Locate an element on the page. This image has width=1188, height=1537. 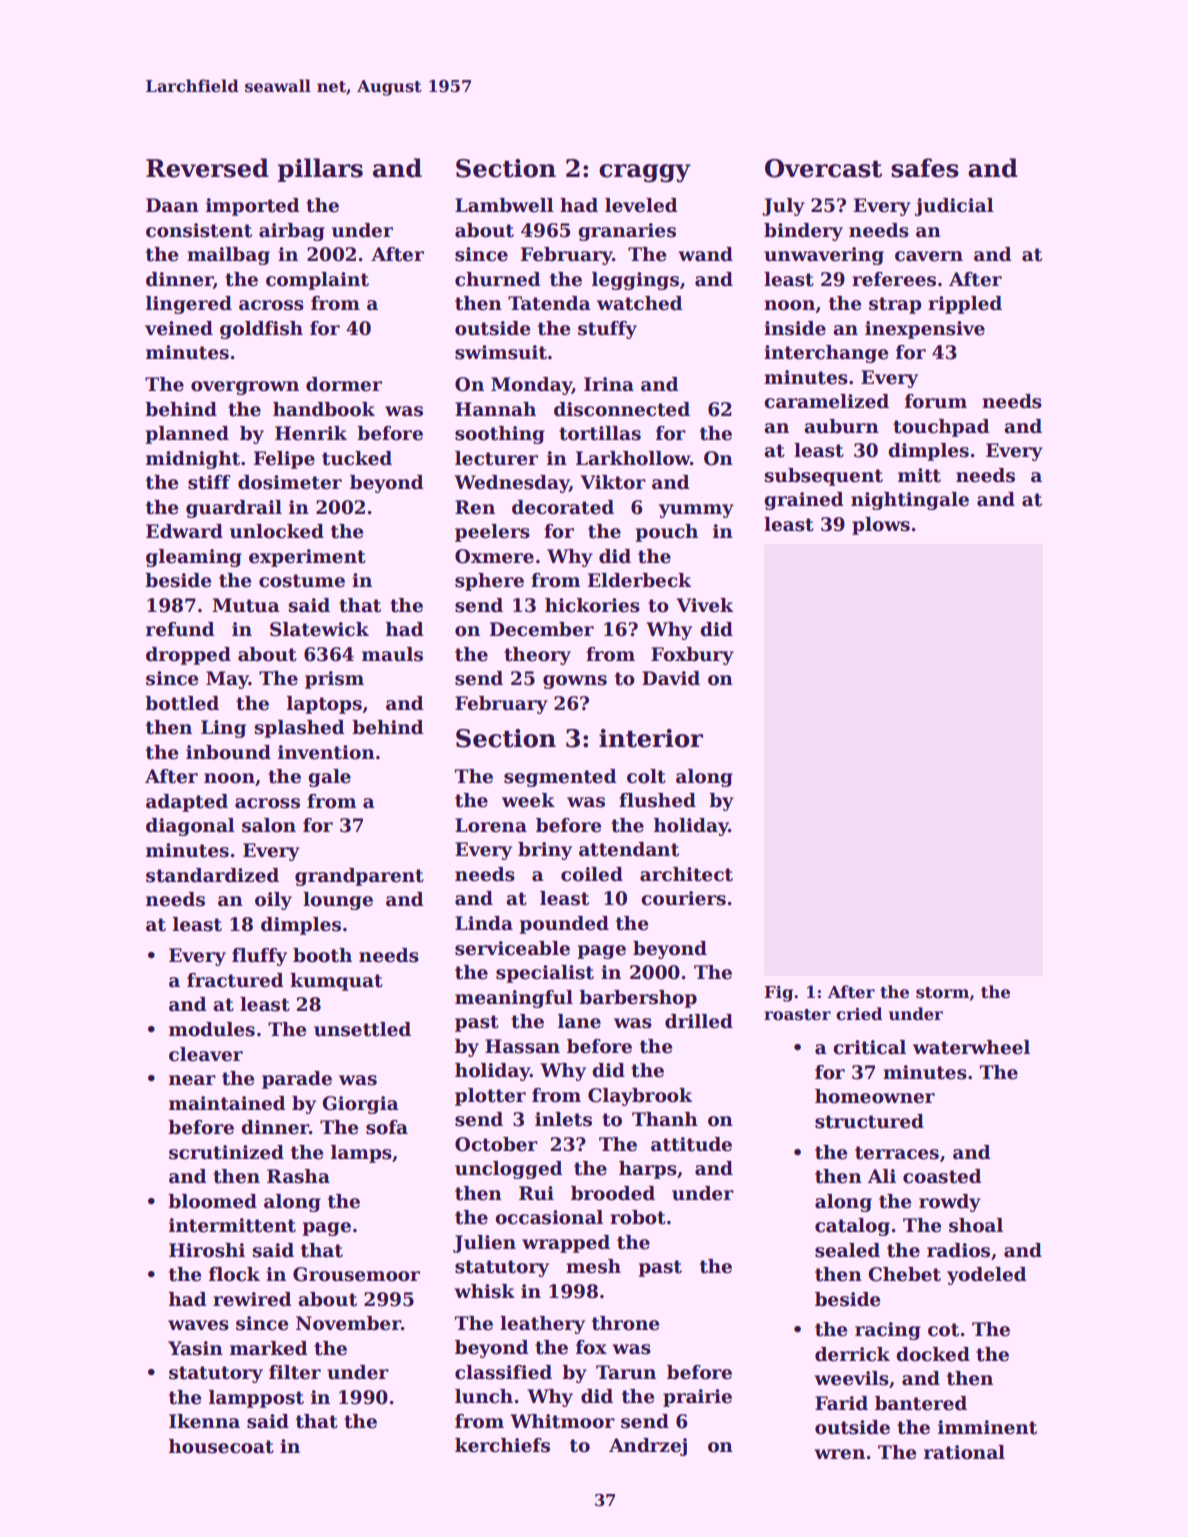
yodeled is located at coordinates (986, 1276).
